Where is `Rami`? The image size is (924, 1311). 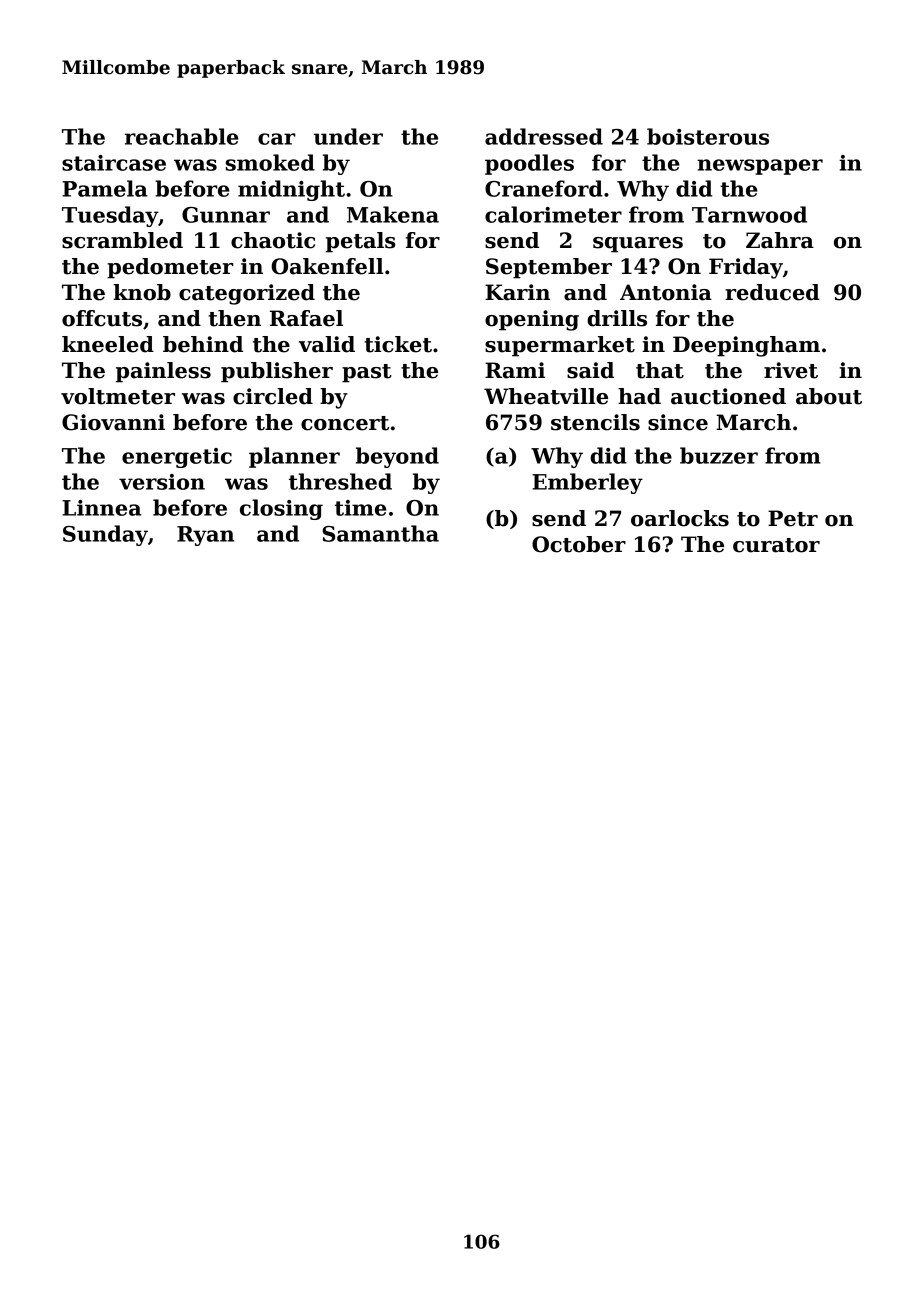
Rami is located at coordinates (515, 370).
